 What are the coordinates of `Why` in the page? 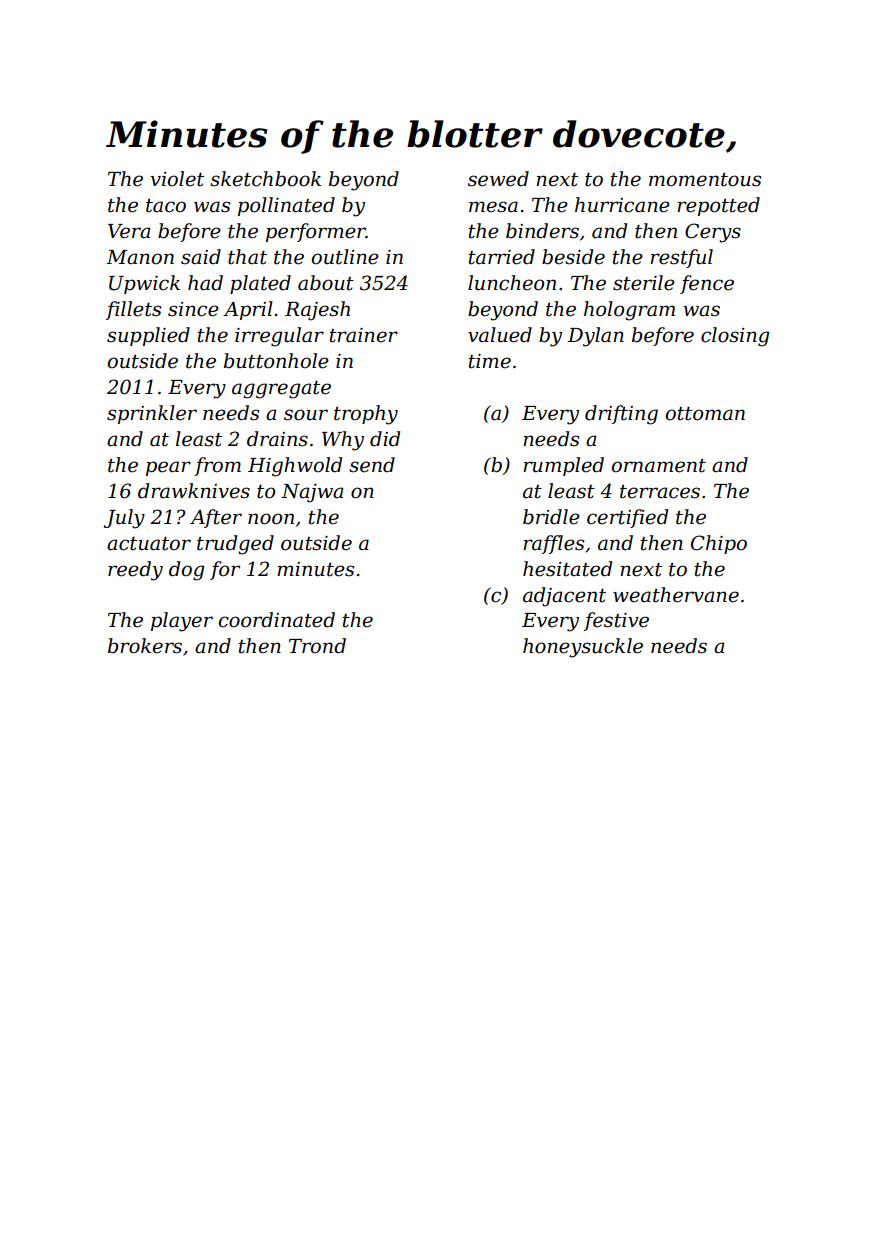 It's located at (343, 441).
